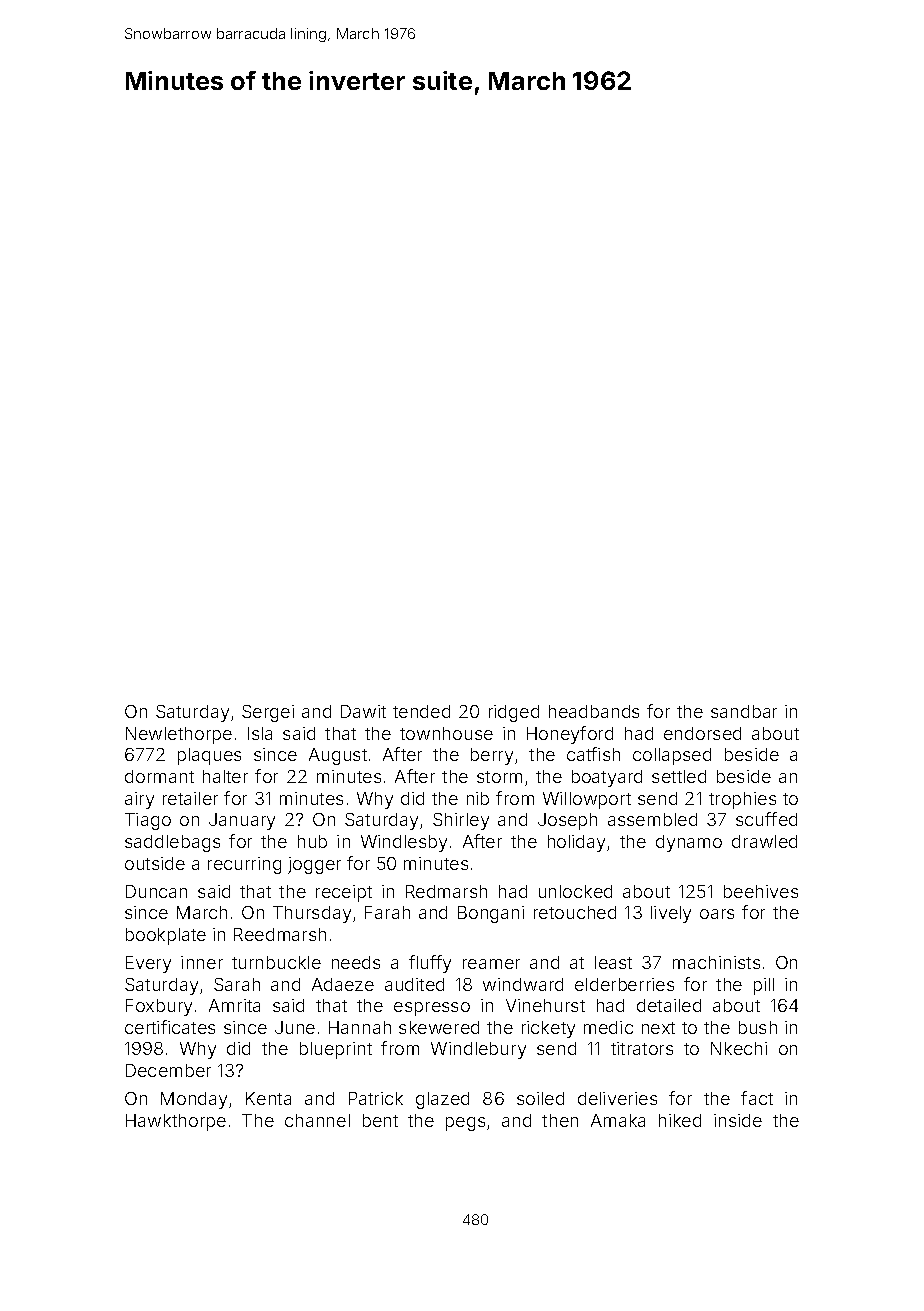  I want to click on Tiago, so click(148, 821).
